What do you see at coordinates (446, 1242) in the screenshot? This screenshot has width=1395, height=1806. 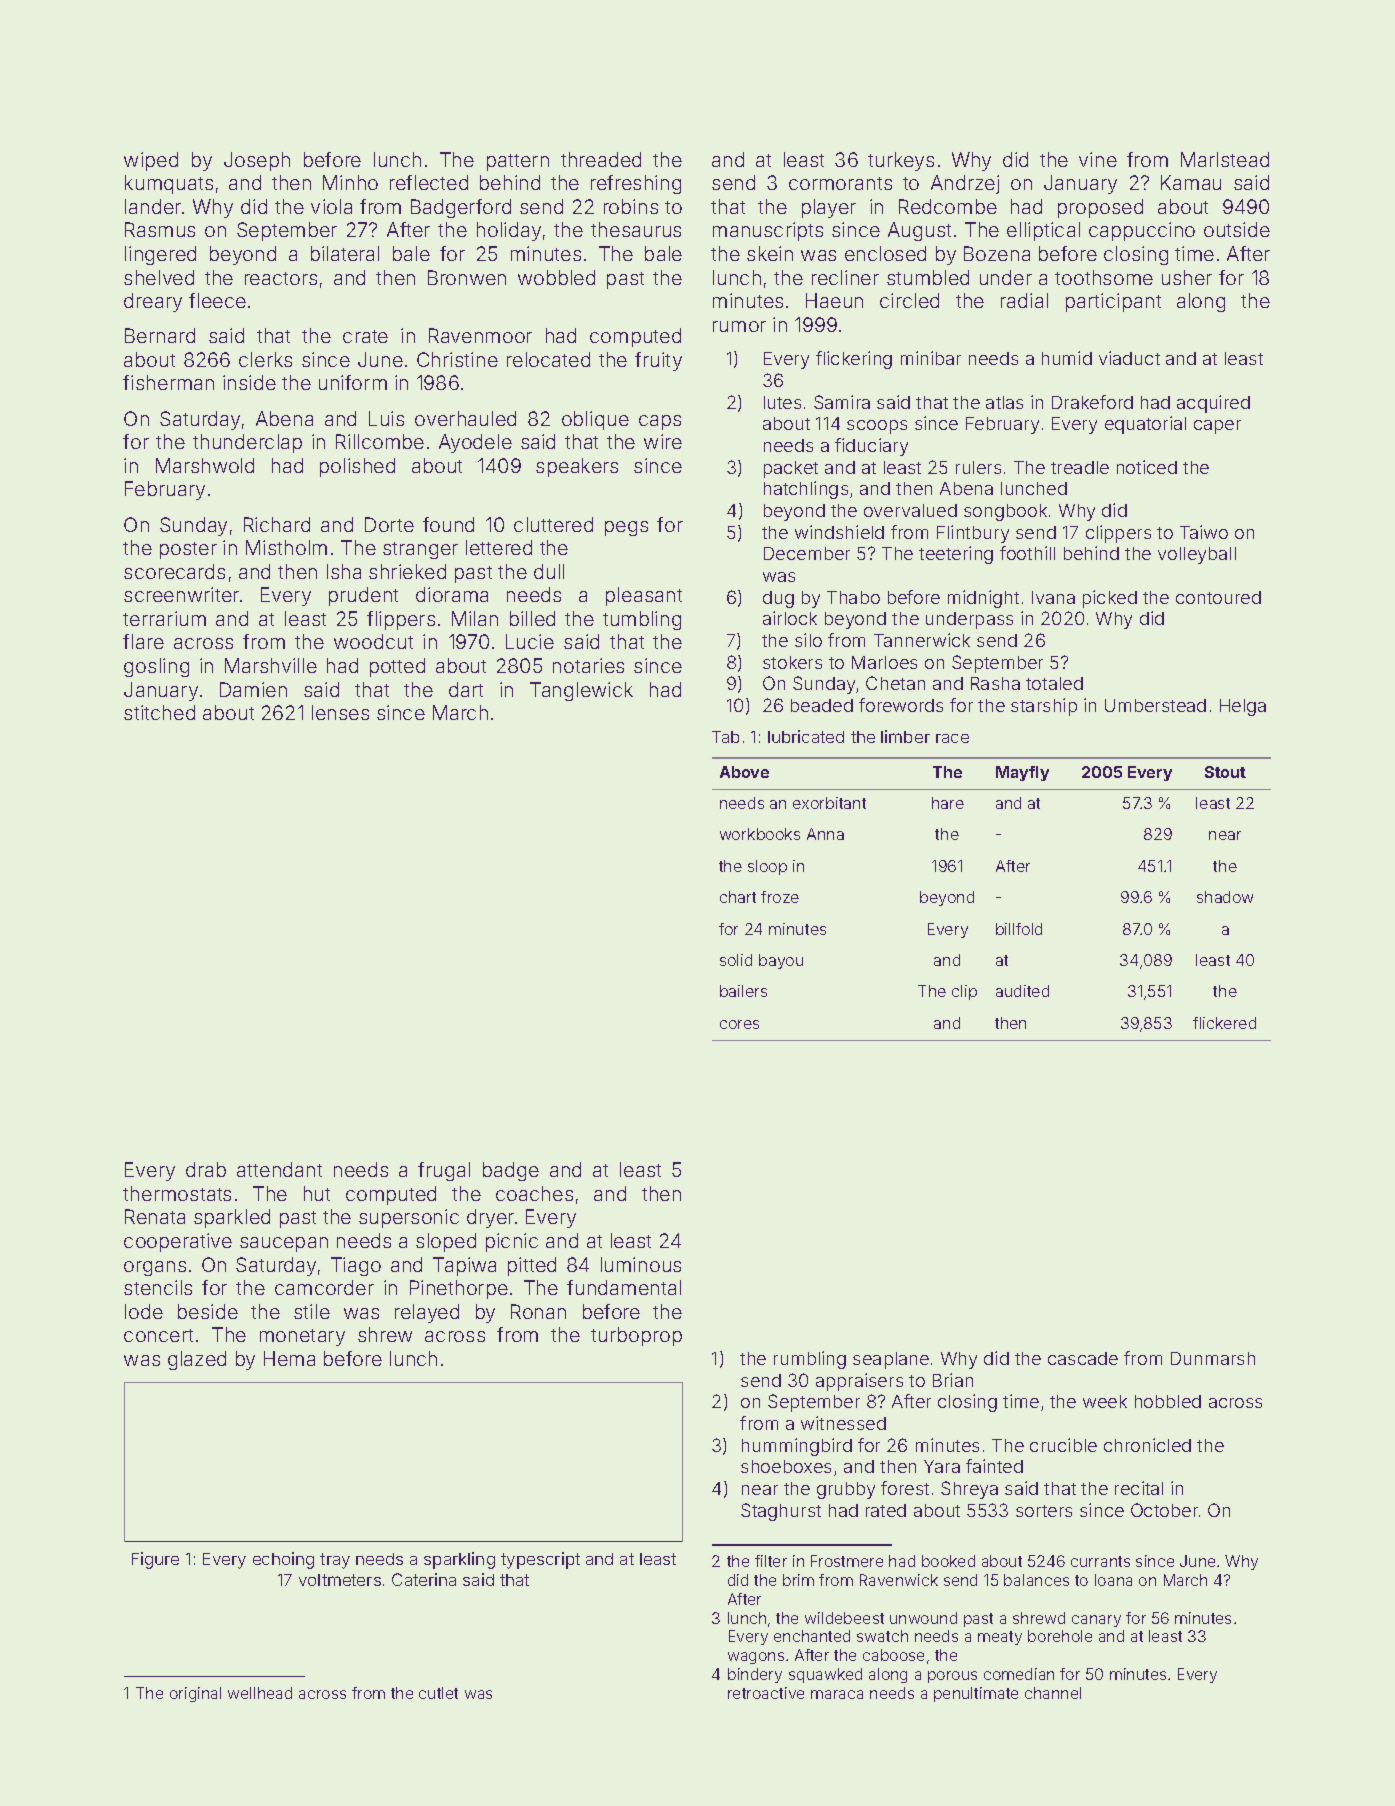 I see `sloped` at bounding box center [446, 1242].
